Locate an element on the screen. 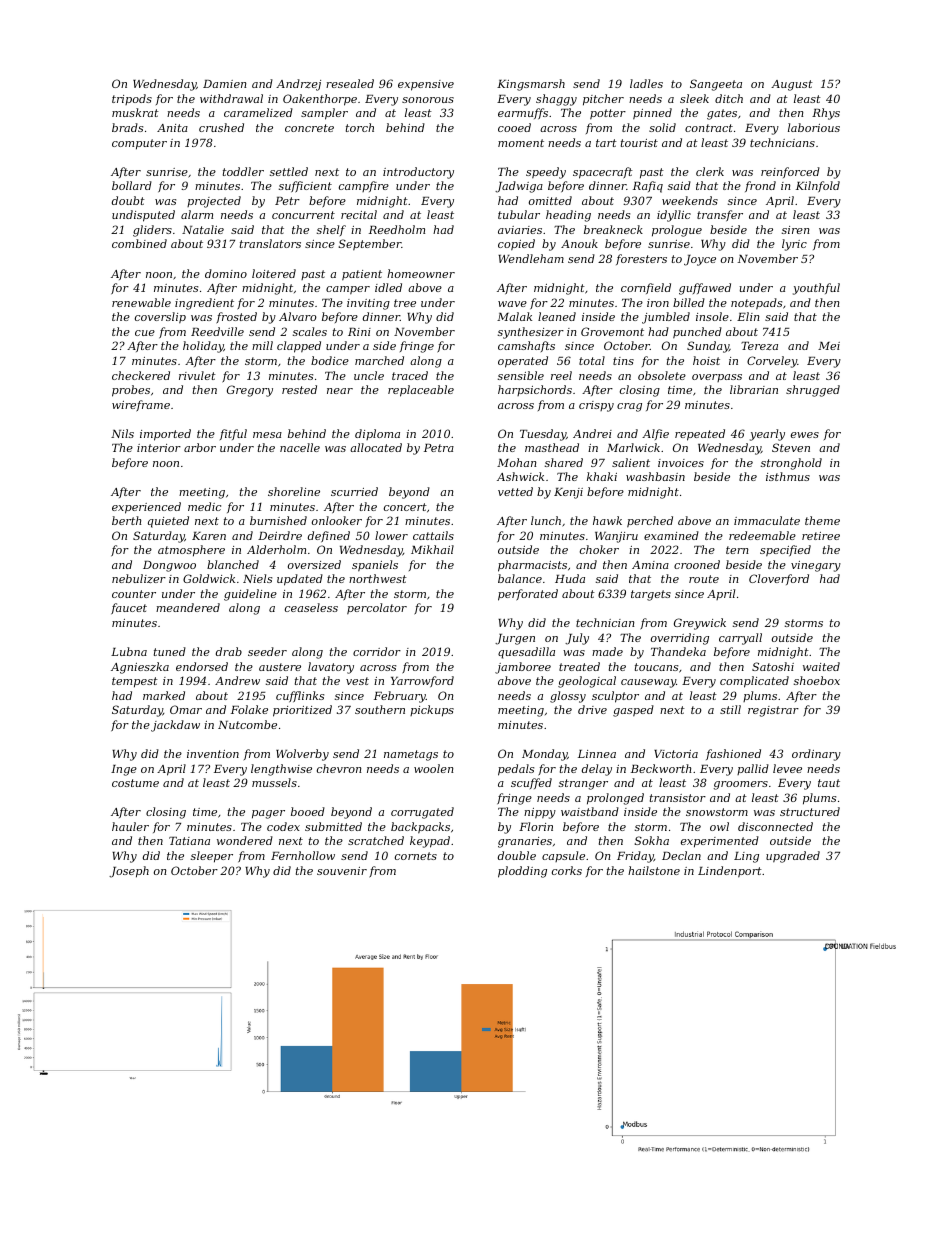  Kingsmarsh is located at coordinates (531, 85).
